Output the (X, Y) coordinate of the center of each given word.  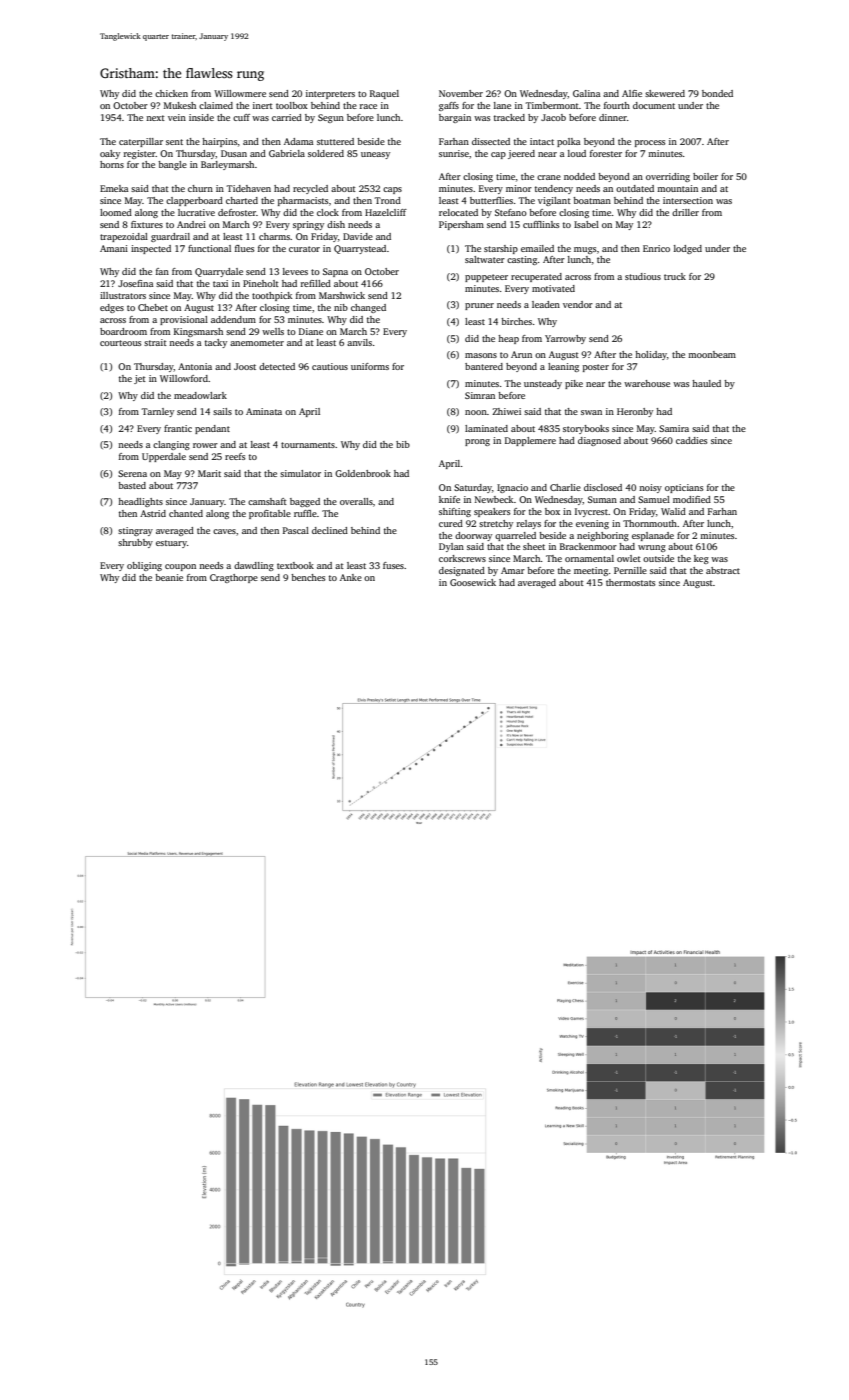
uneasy (375, 155)
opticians (684, 488)
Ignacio (512, 488)
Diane (311, 331)
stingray (135, 531)
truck (675, 276)
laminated (486, 428)
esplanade (653, 536)
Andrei (191, 224)
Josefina (136, 283)
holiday (651, 355)
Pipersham (461, 225)
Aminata (264, 411)
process (650, 143)
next (155, 118)
